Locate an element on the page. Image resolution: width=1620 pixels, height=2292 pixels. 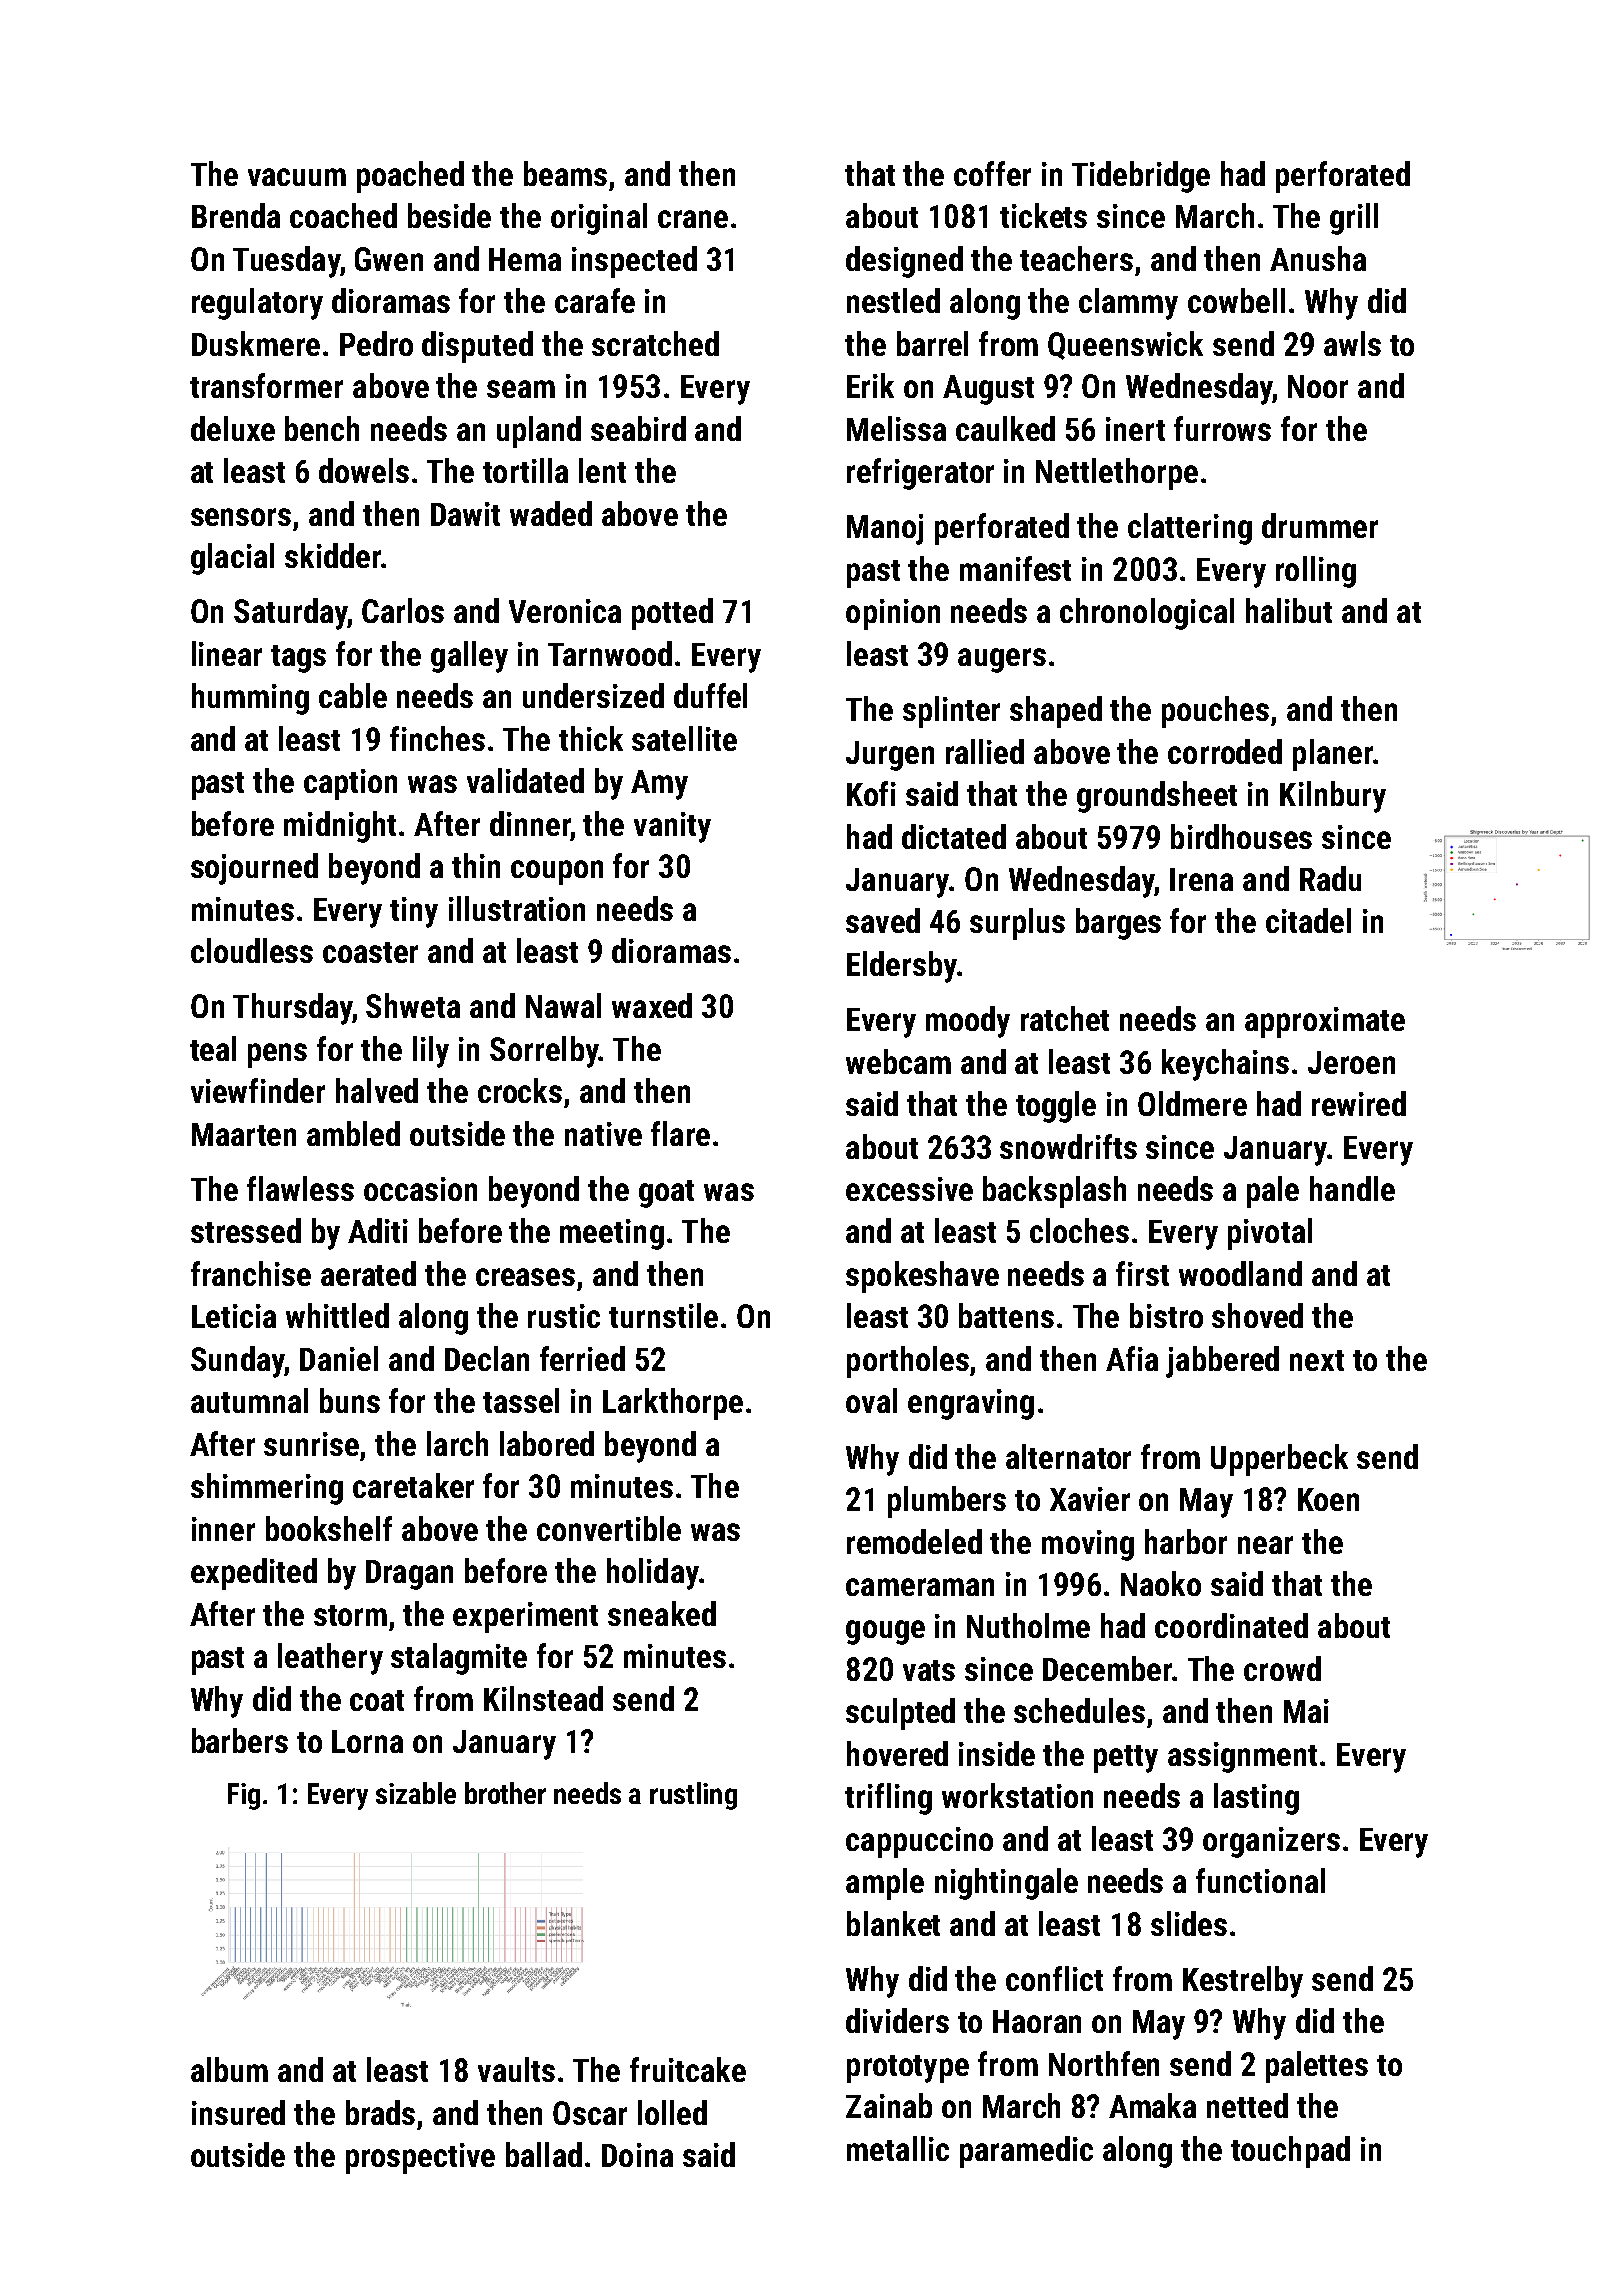
barbers is located at coordinates (240, 1740).
